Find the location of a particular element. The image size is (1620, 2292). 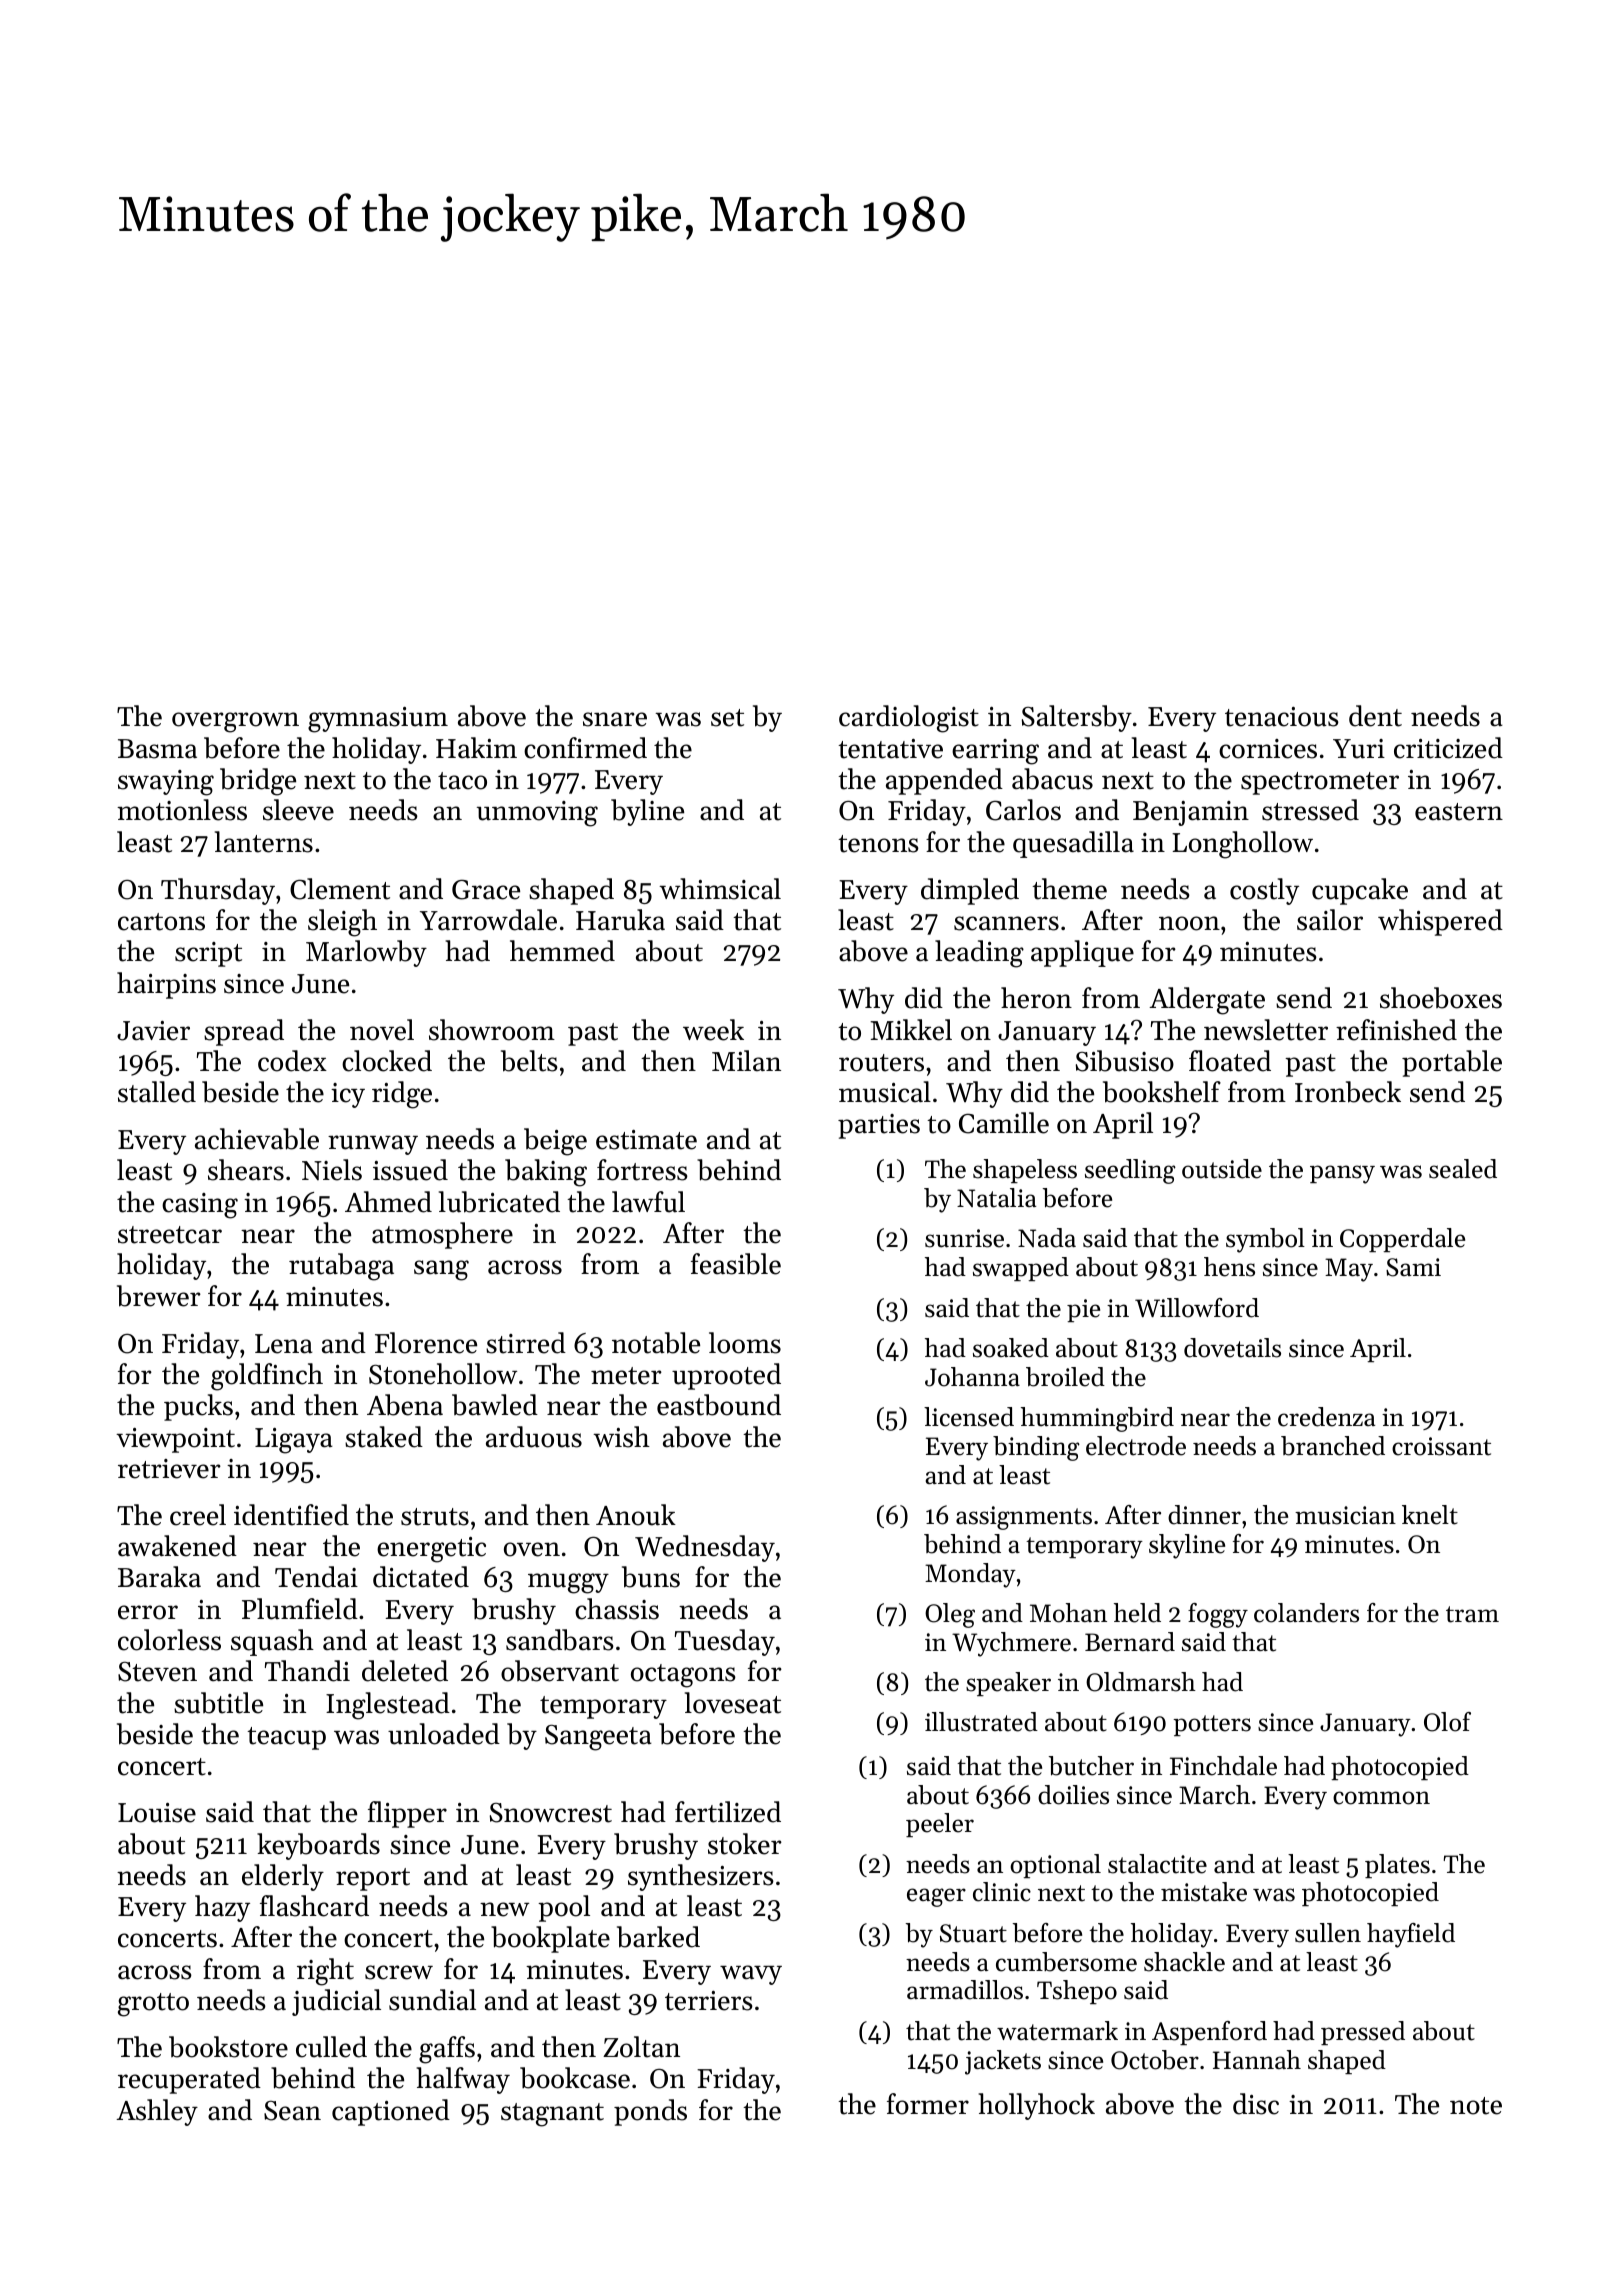

Oldmarsh is located at coordinates (1141, 1682).
